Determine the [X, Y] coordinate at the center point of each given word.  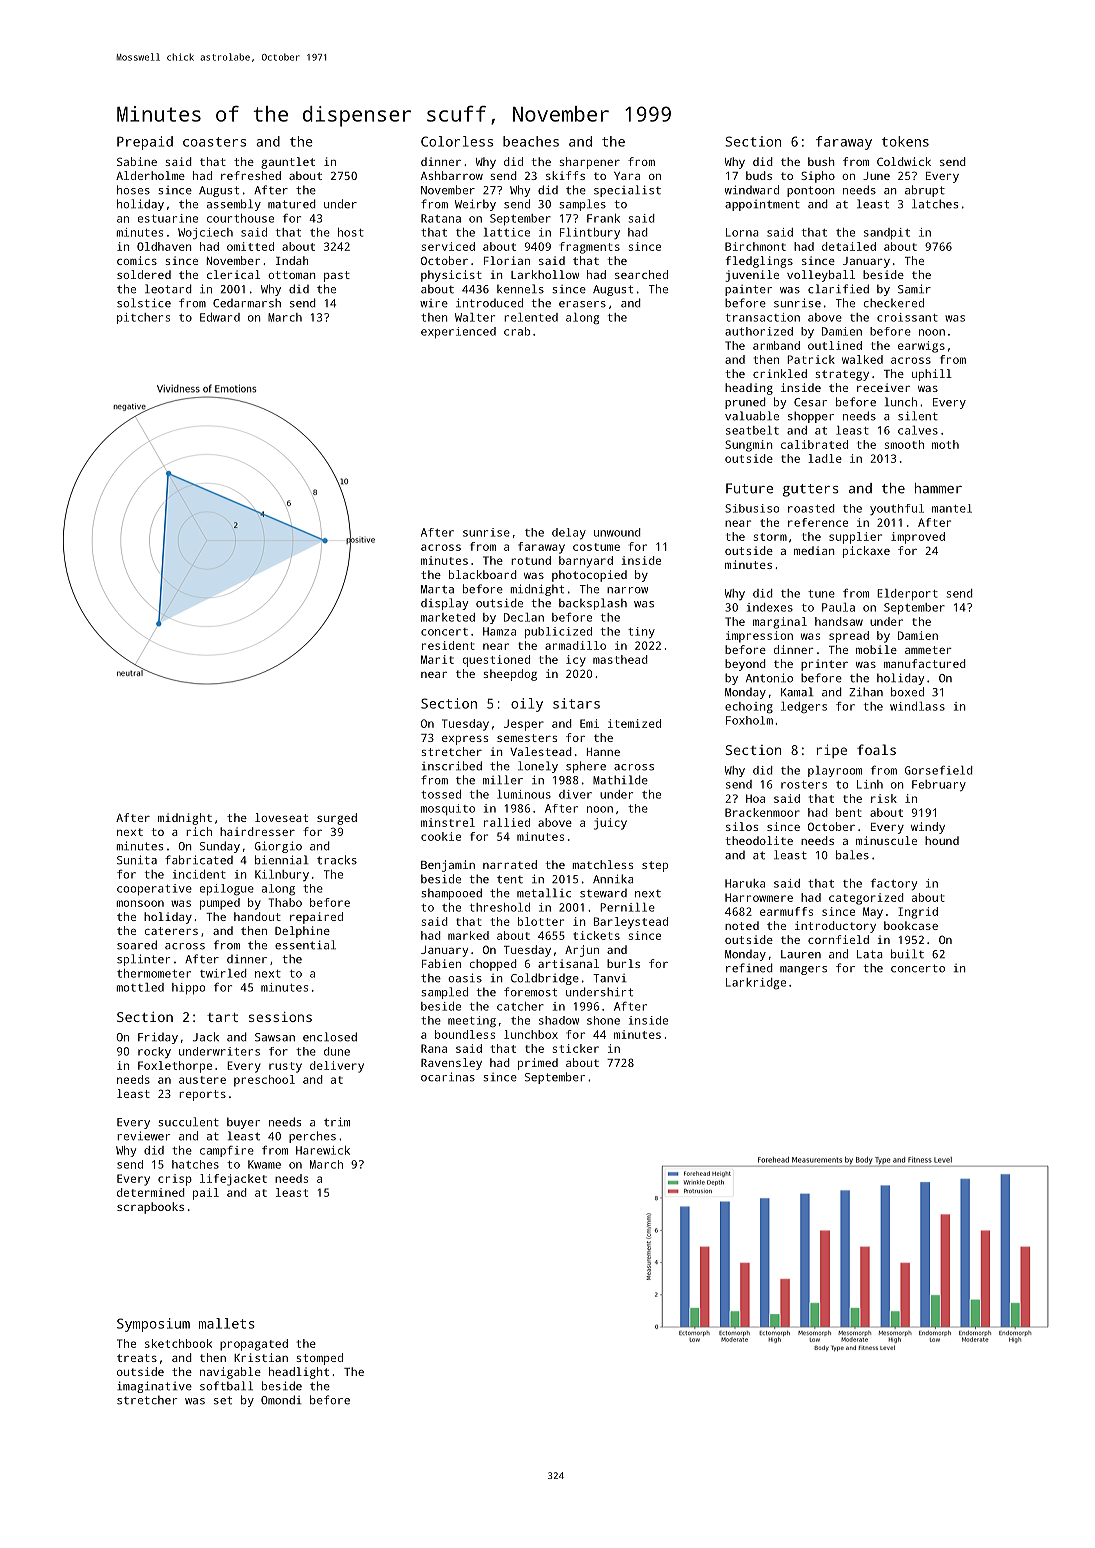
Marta [437, 589]
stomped [319, 1359]
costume [596, 547]
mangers [803, 970]
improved [918, 538]
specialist [627, 191]
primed [538, 1064]
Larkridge [756, 983]
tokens [905, 141]
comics [137, 260]
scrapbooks [150, 1208]
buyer [243, 1123]
